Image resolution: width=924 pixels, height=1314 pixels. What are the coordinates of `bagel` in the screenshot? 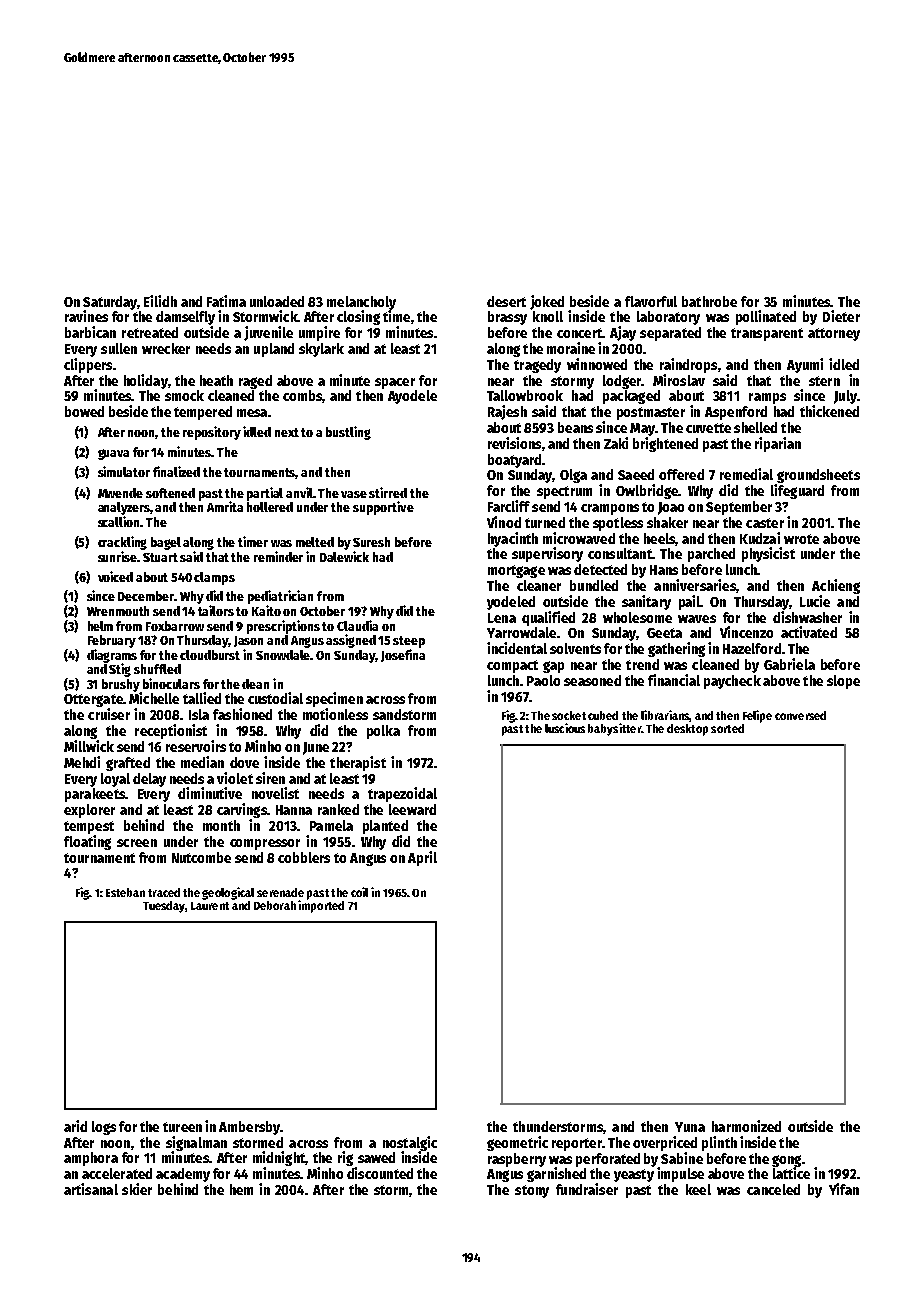 It's located at (166, 543).
